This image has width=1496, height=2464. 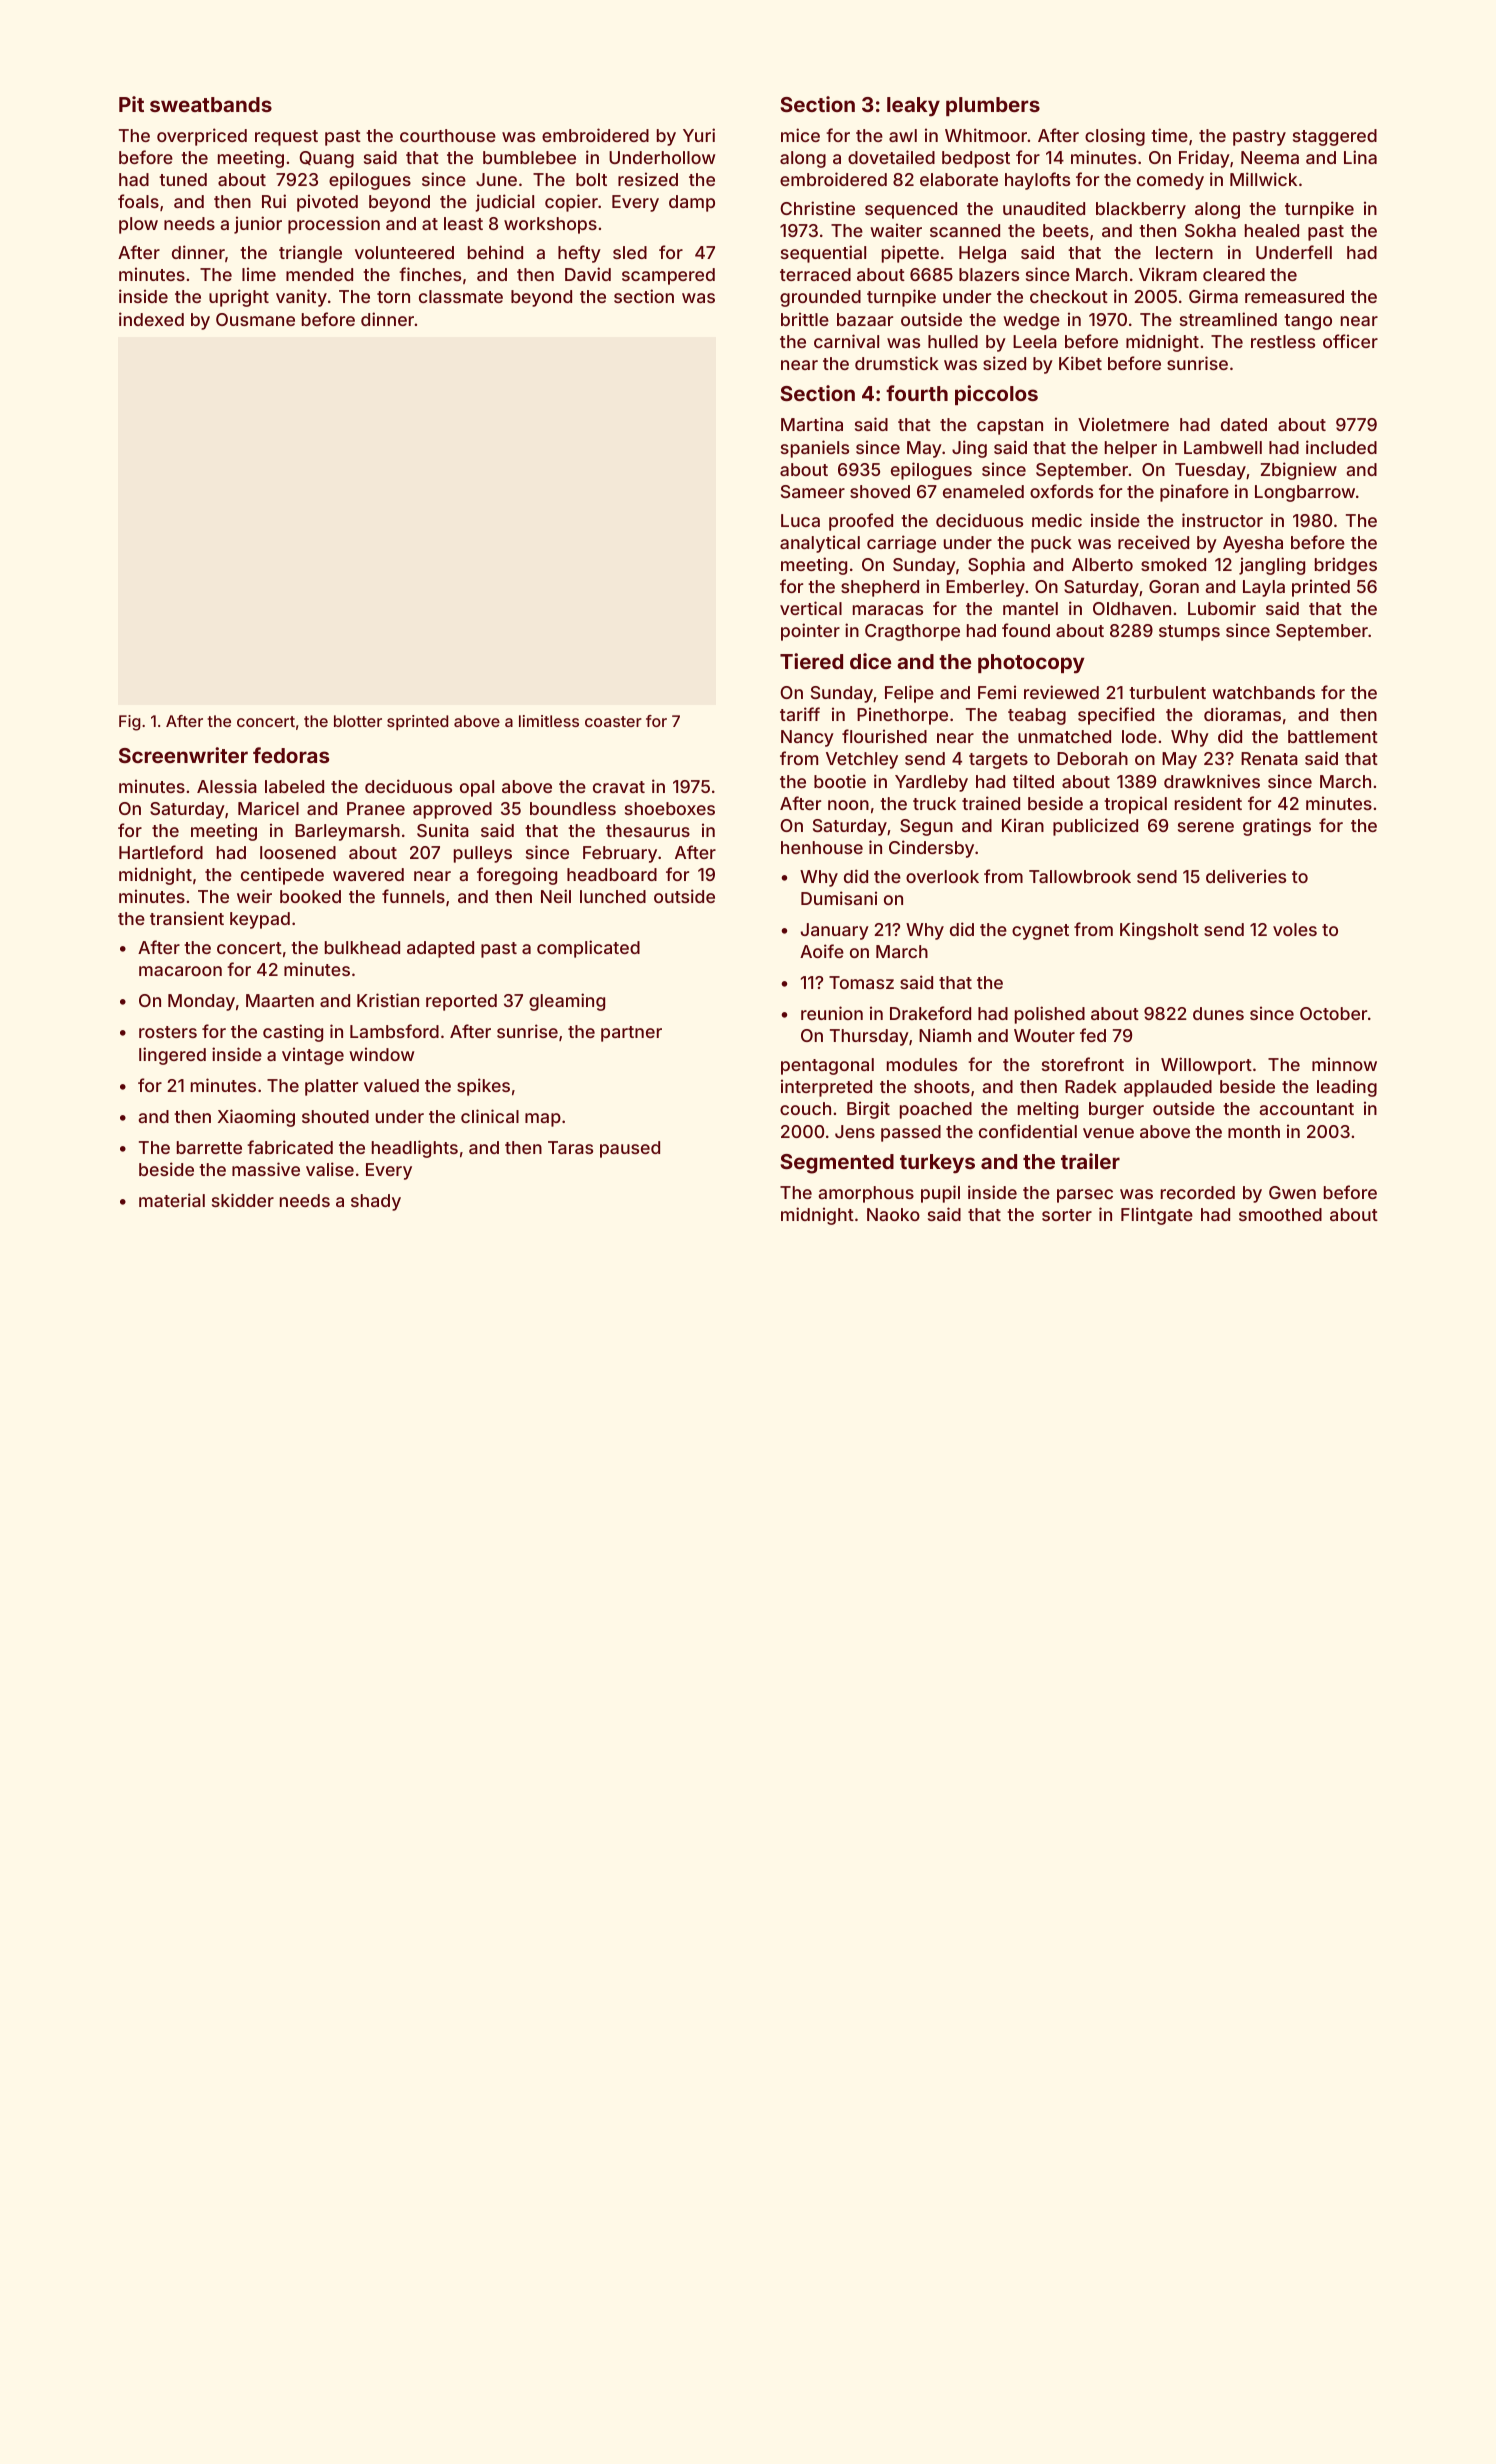 What do you see at coordinates (258, 225) in the image?
I see `junior` at bounding box center [258, 225].
